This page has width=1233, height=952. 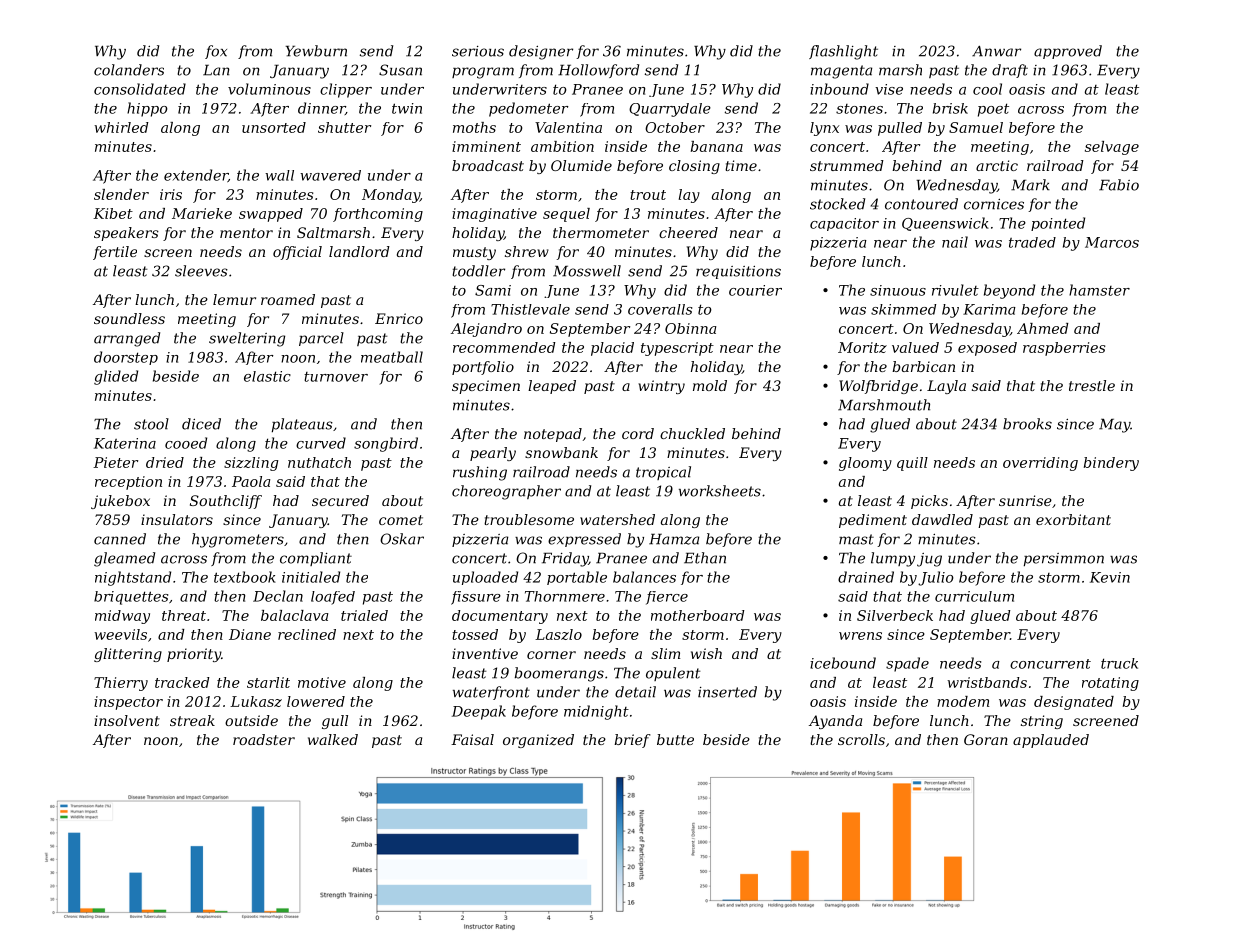 What do you see at coordinates (267, 376) in the page?
I see `elastic` at bounding box center [267, 376].
